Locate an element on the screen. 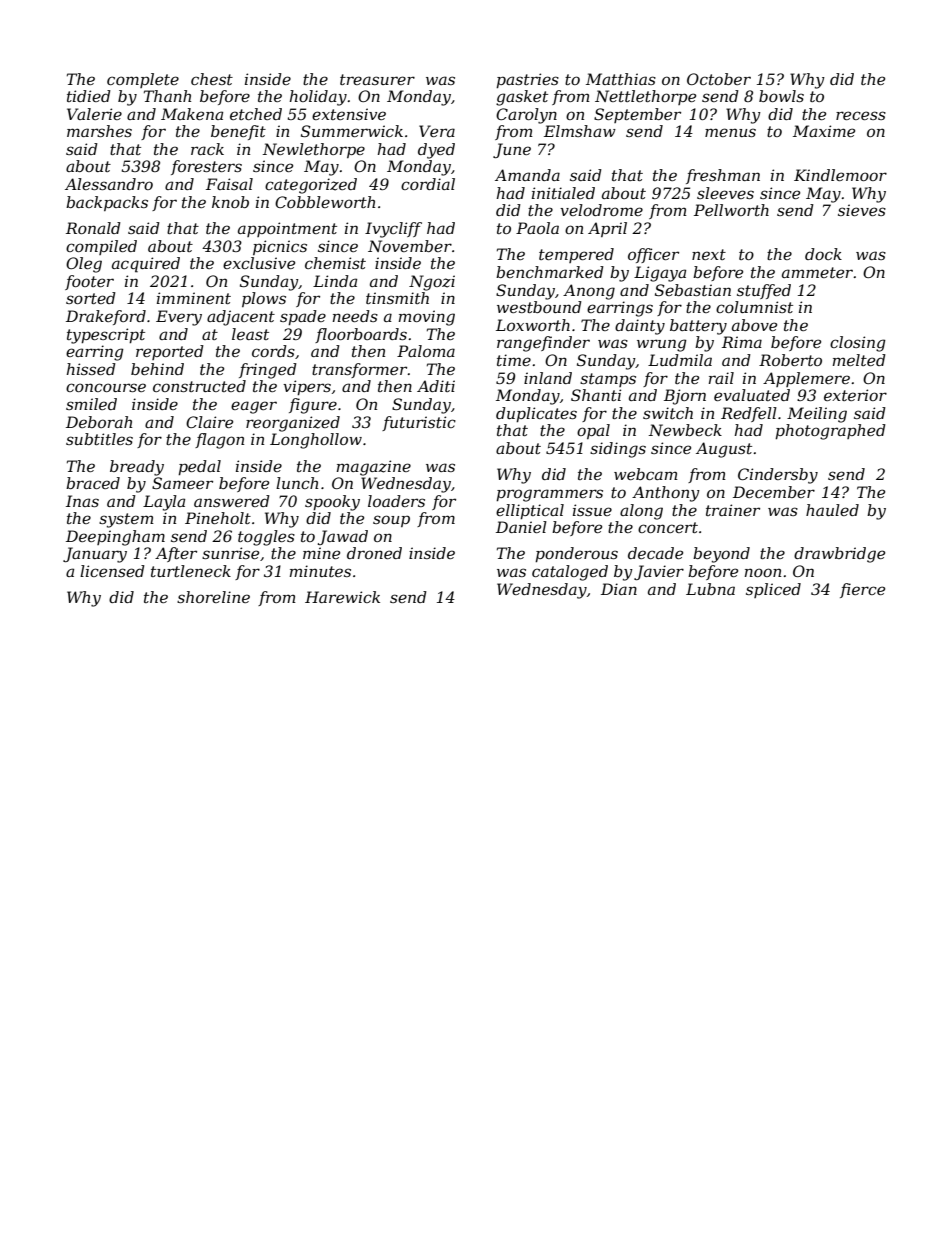 Image resolution: width=952 pixels, height=1233 pixels. October is located at coordinates (719, 79).
